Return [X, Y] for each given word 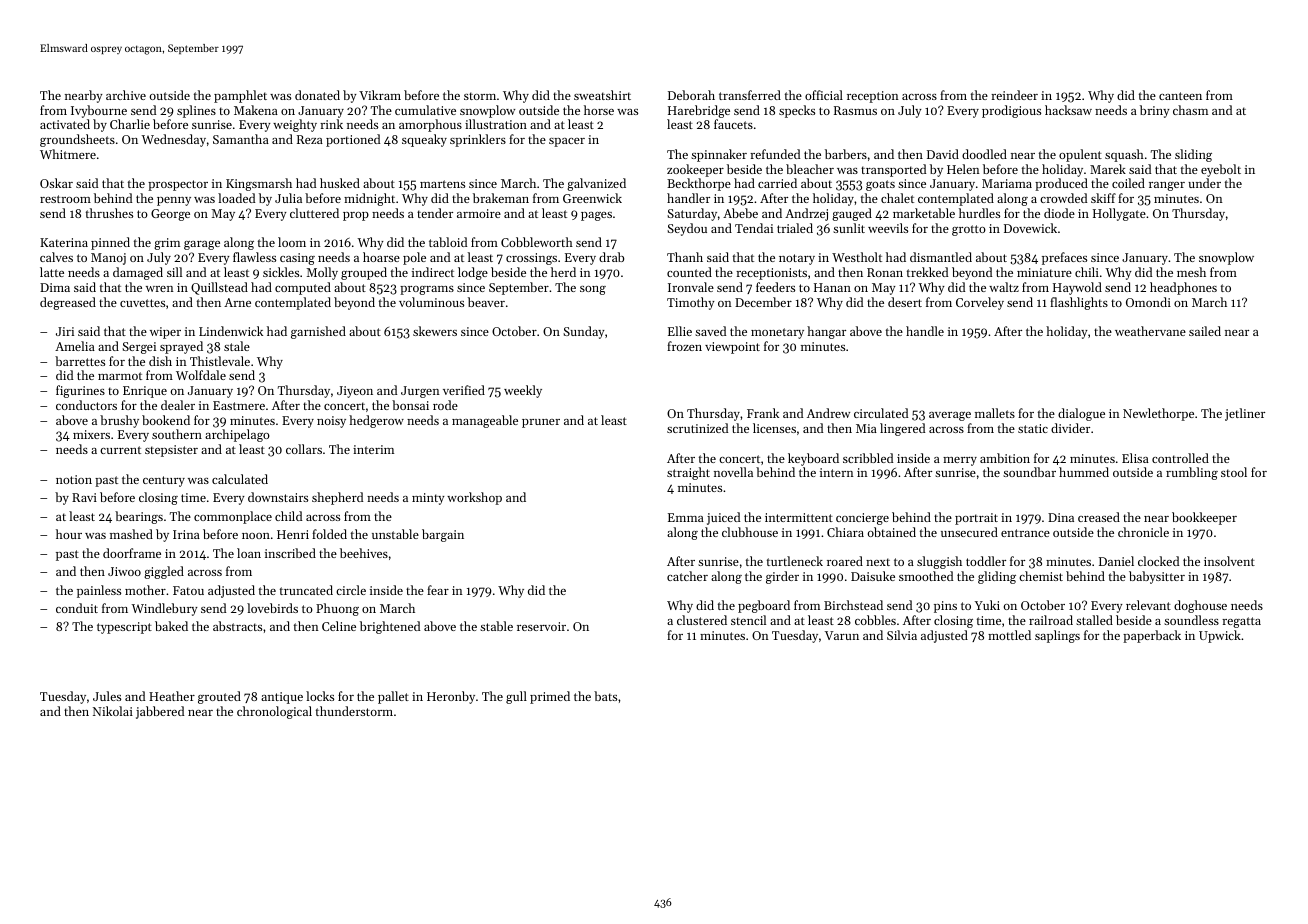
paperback [1152, 636]
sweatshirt [602, 95]
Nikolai [113, 711]
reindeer [1014, 95]
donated [317, 95]
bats [605, 696]
